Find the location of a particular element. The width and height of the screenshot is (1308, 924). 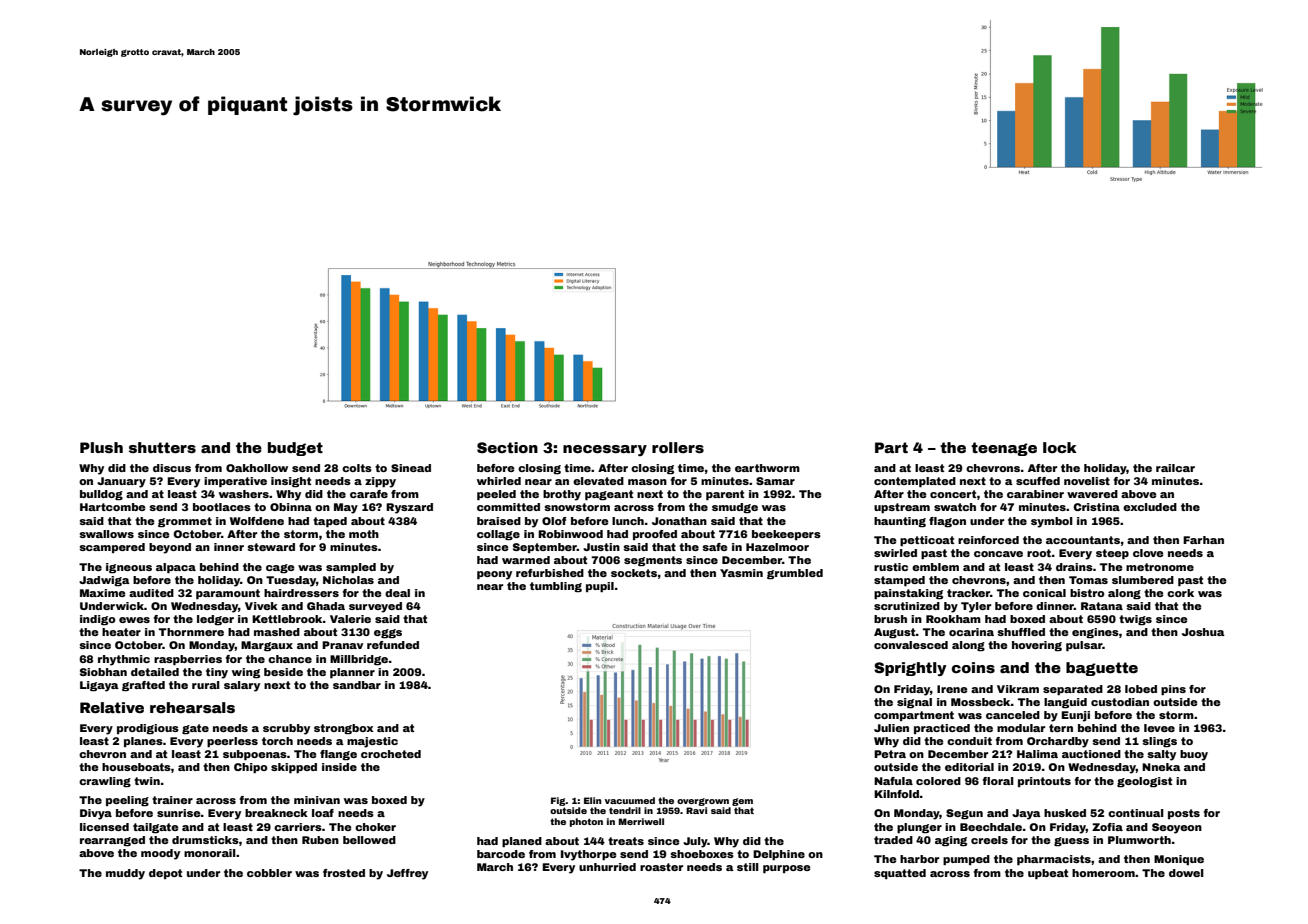

muddy is located at coordinates (125, 874).
